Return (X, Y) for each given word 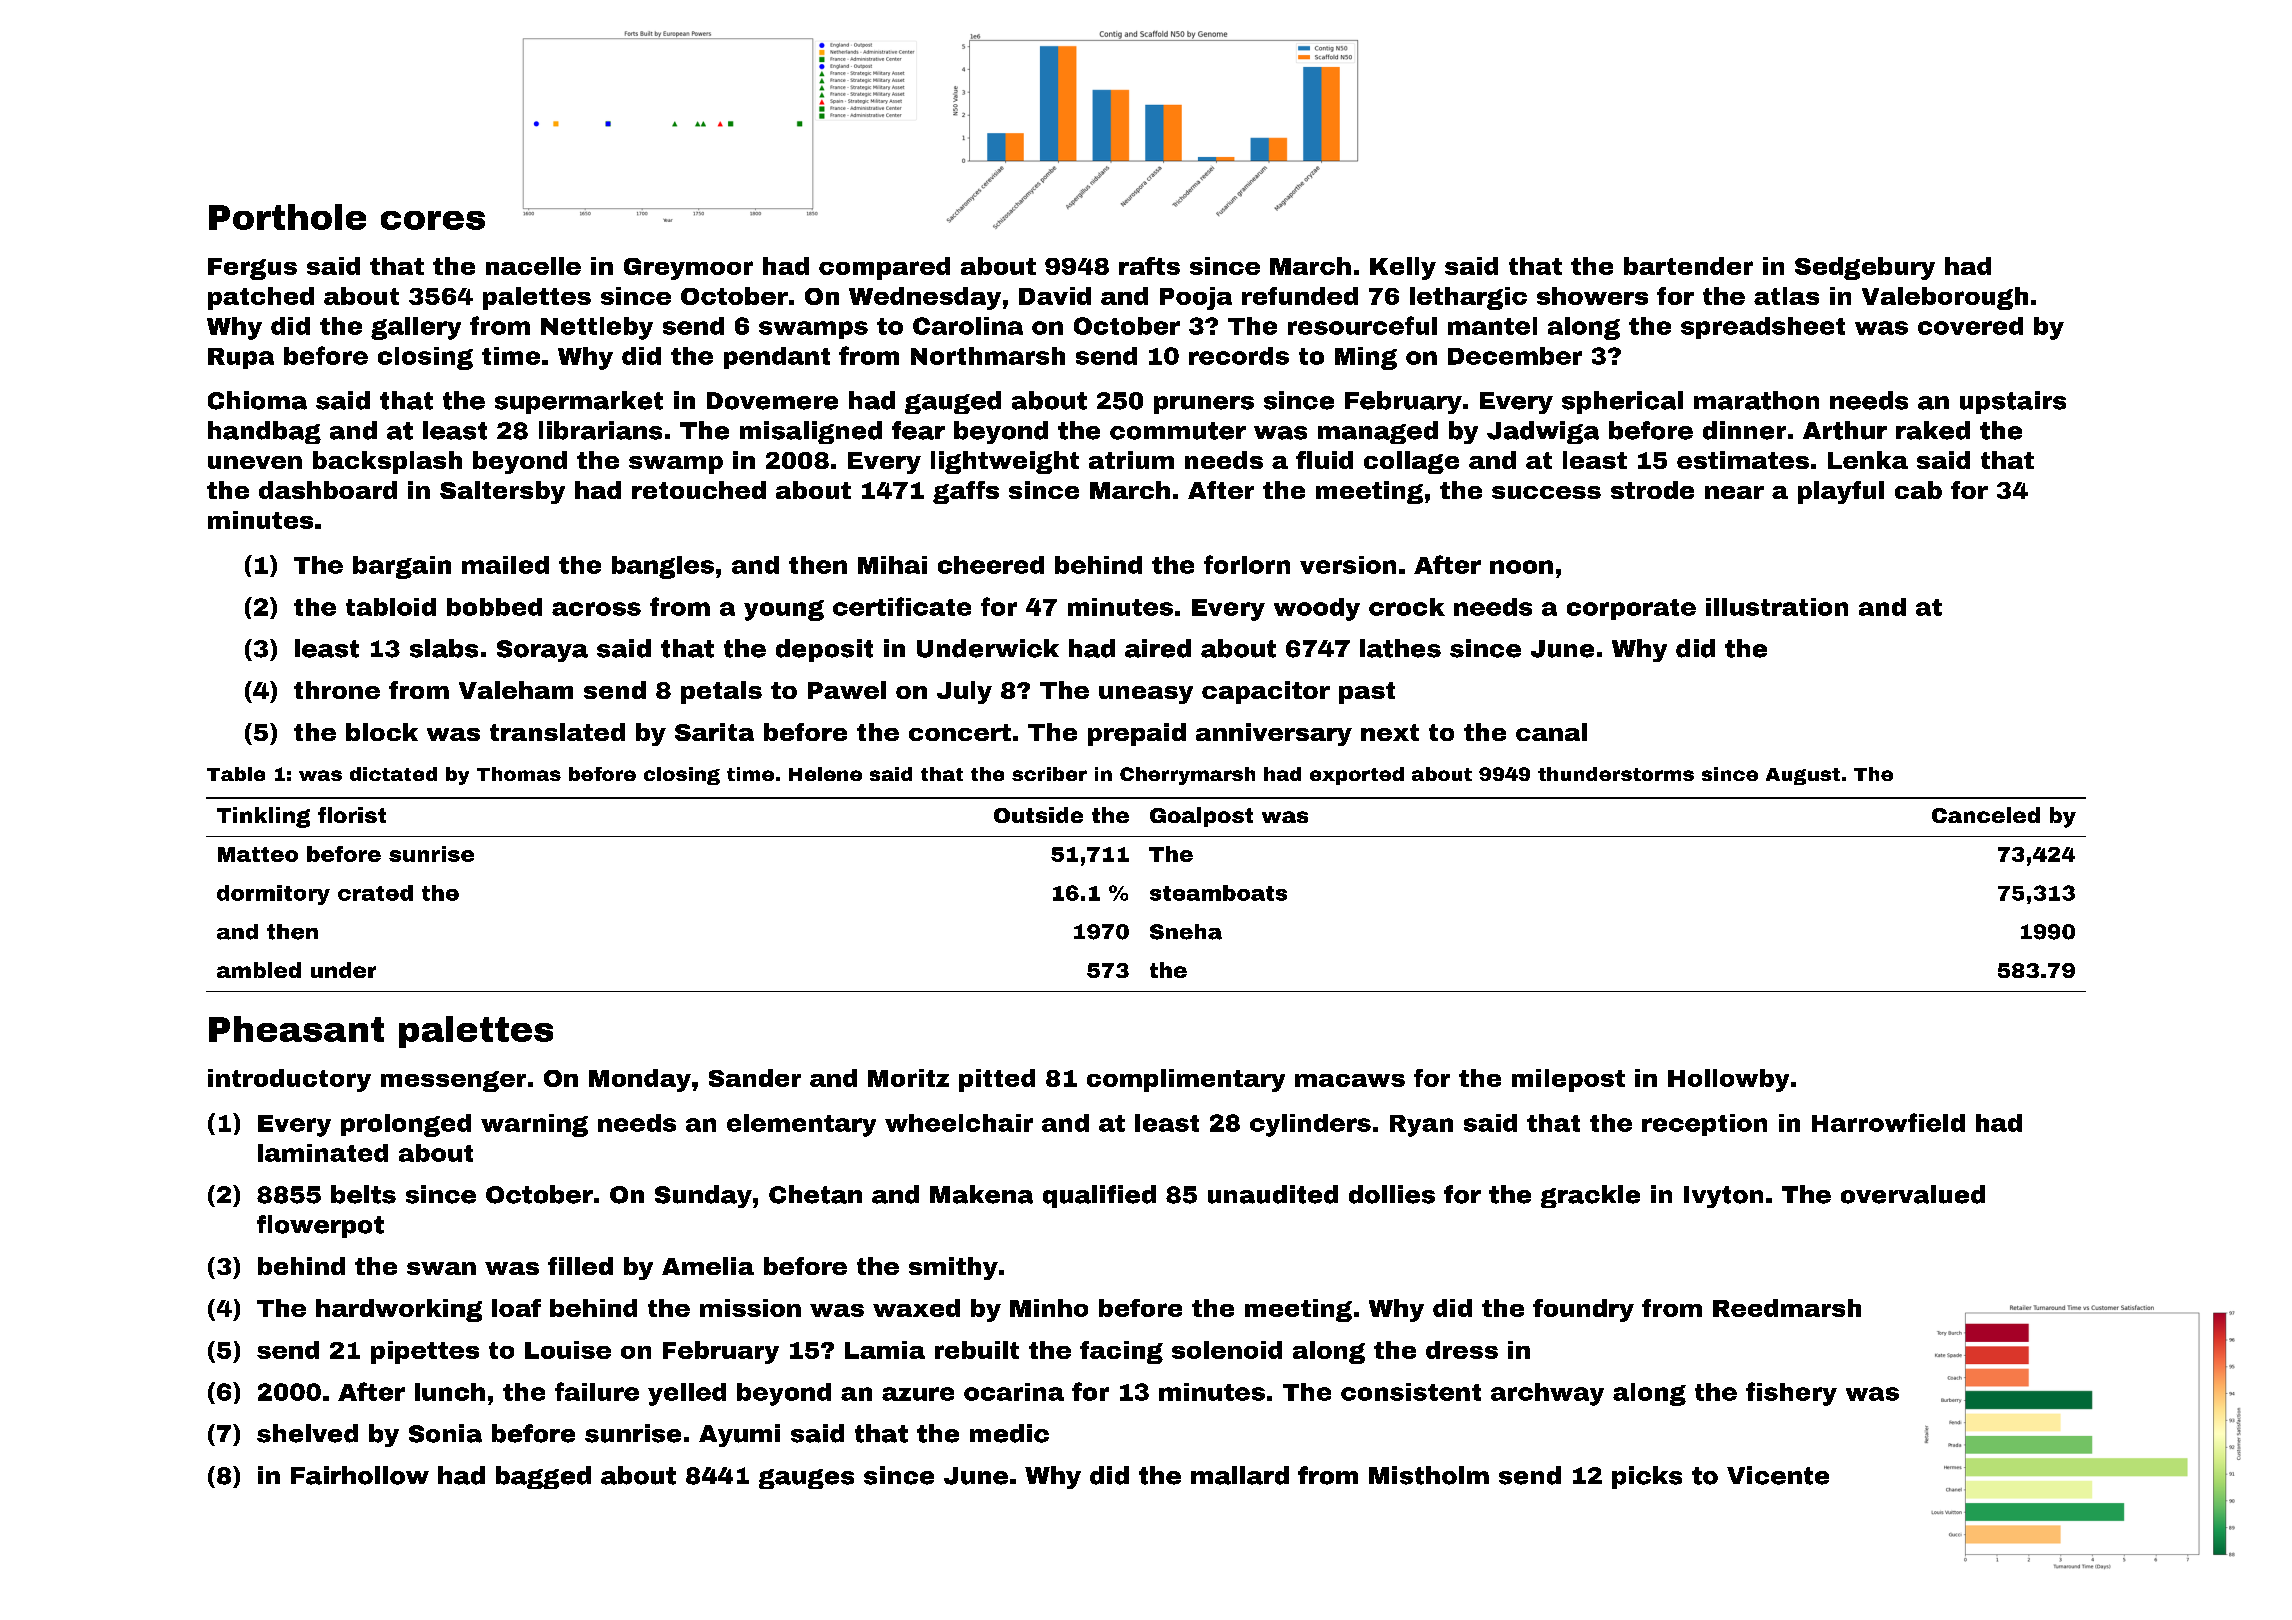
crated (375, 893)
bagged (543, 1477)
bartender (1688, 266)
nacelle (533, 266)
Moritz (908, 1078)
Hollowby (1728, 1080)
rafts (1149, 266)
